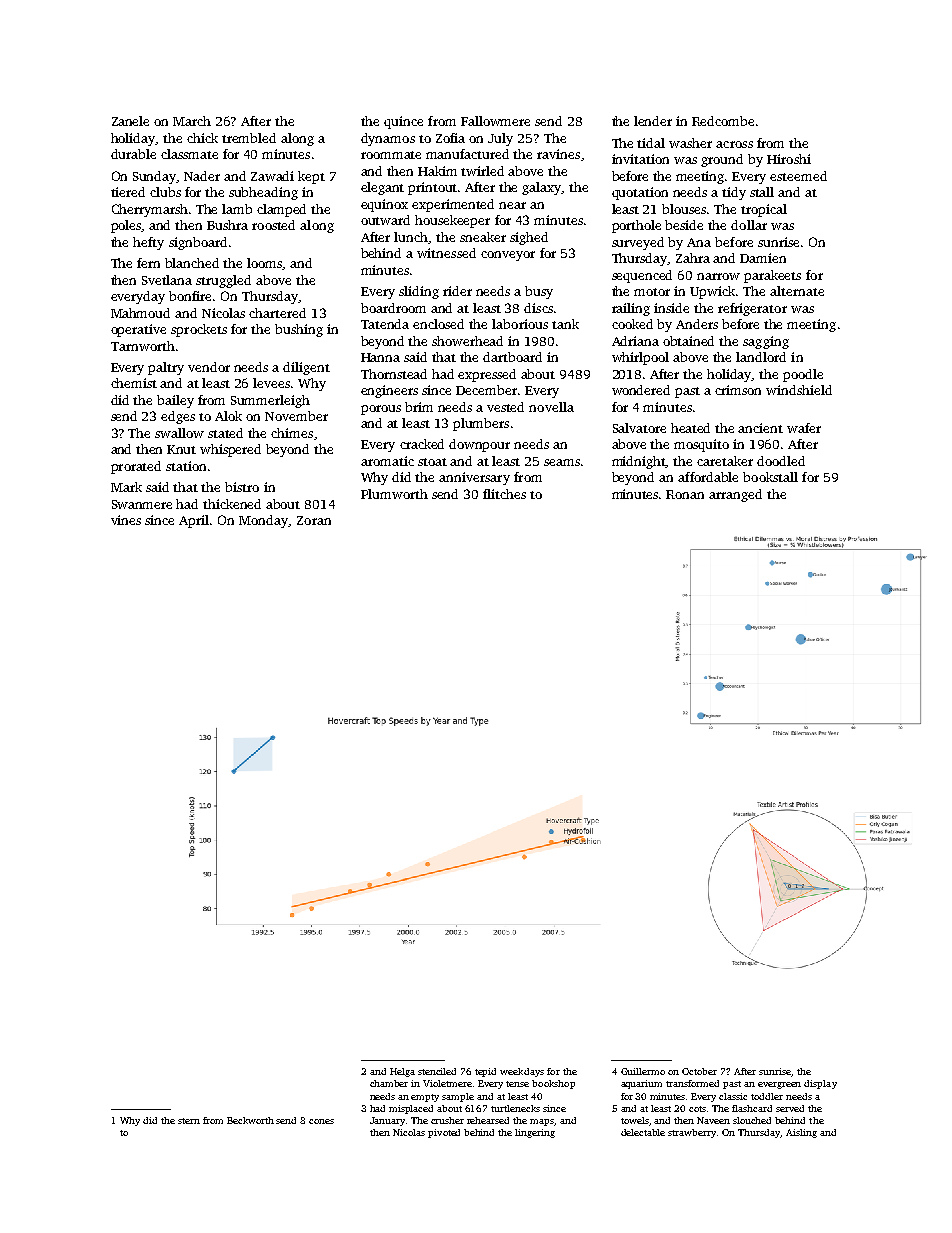  I want to click on quince, so click(403, 122).
